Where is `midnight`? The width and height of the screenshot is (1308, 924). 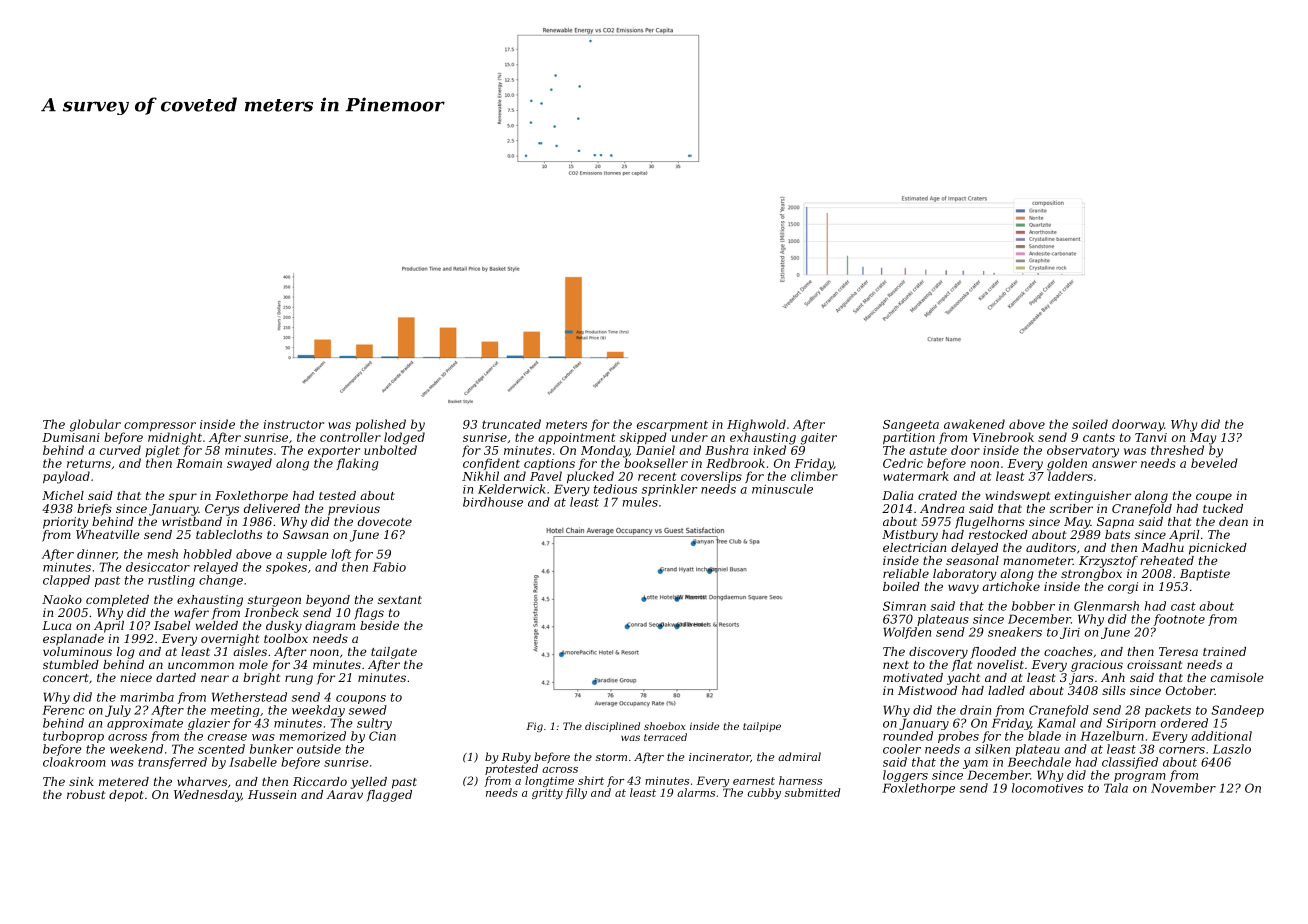 midnight is located at coordinates (175, 438).
